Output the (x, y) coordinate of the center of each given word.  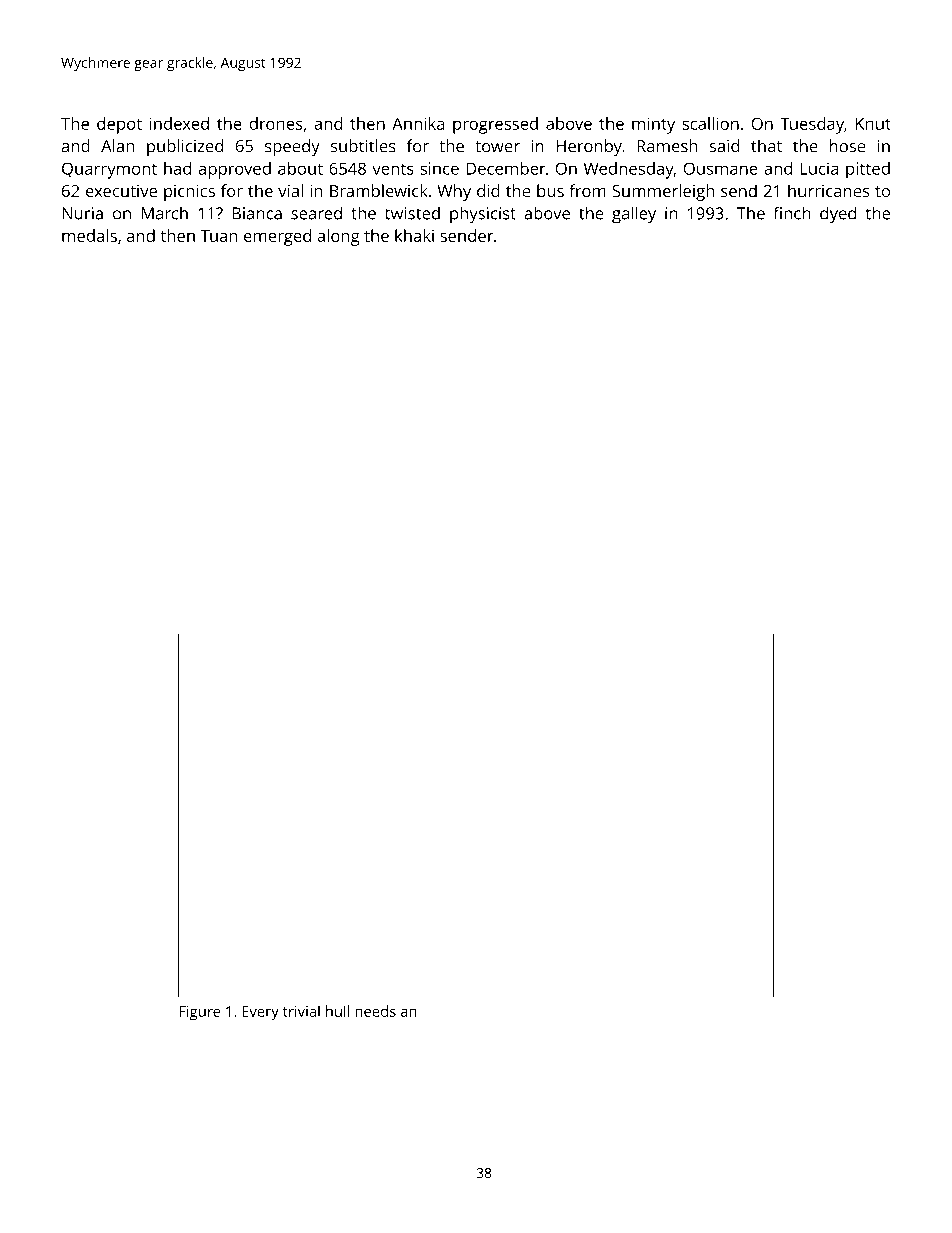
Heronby (589, 147)
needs (375, 1011)
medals (89, 235)
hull (337, 1011)
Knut (873, 124)
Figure (199, 1013)
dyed (838, 215)
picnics (189, 193)
